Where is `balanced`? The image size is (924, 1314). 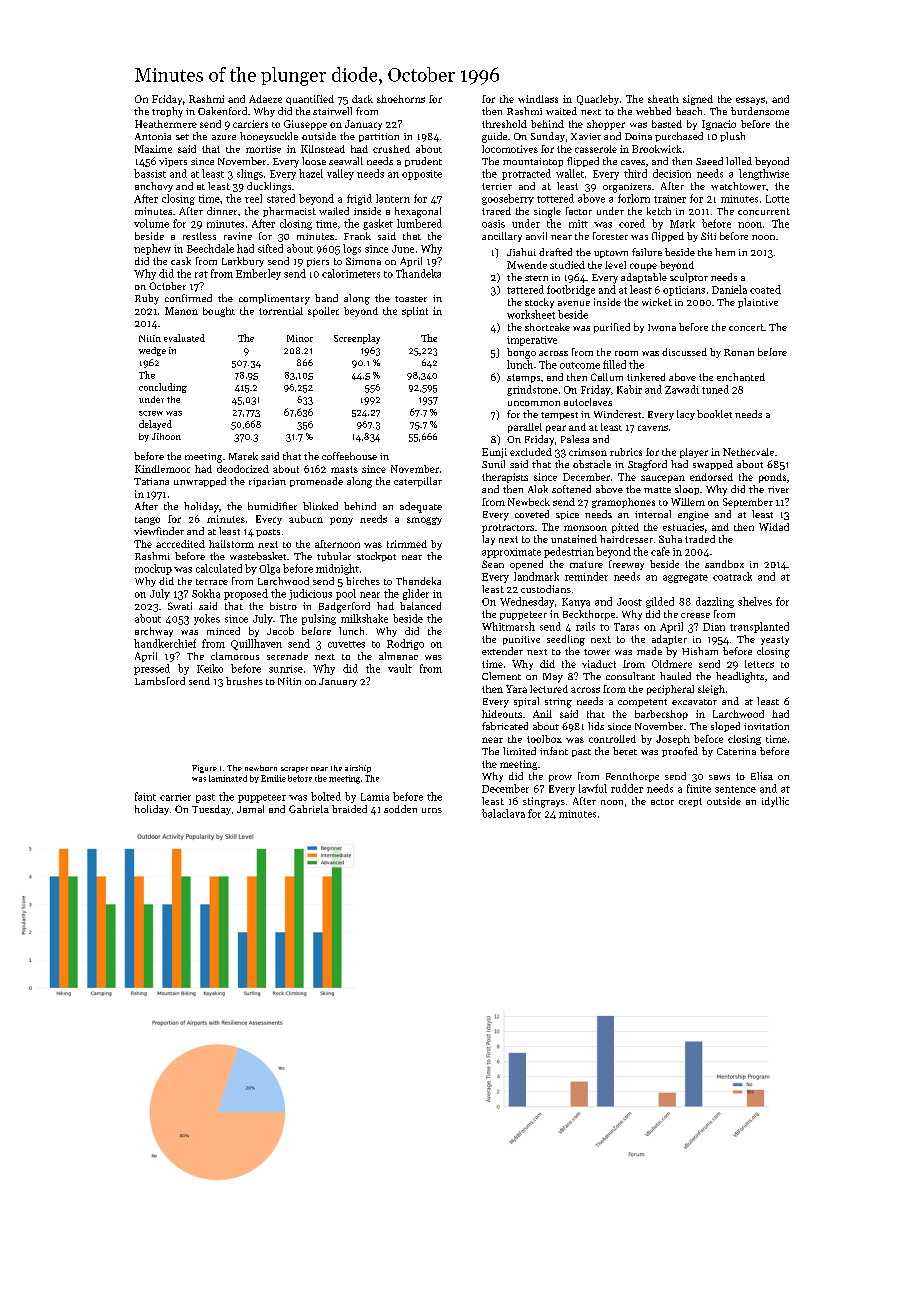
balanced is located at coordinates (420, 606).
